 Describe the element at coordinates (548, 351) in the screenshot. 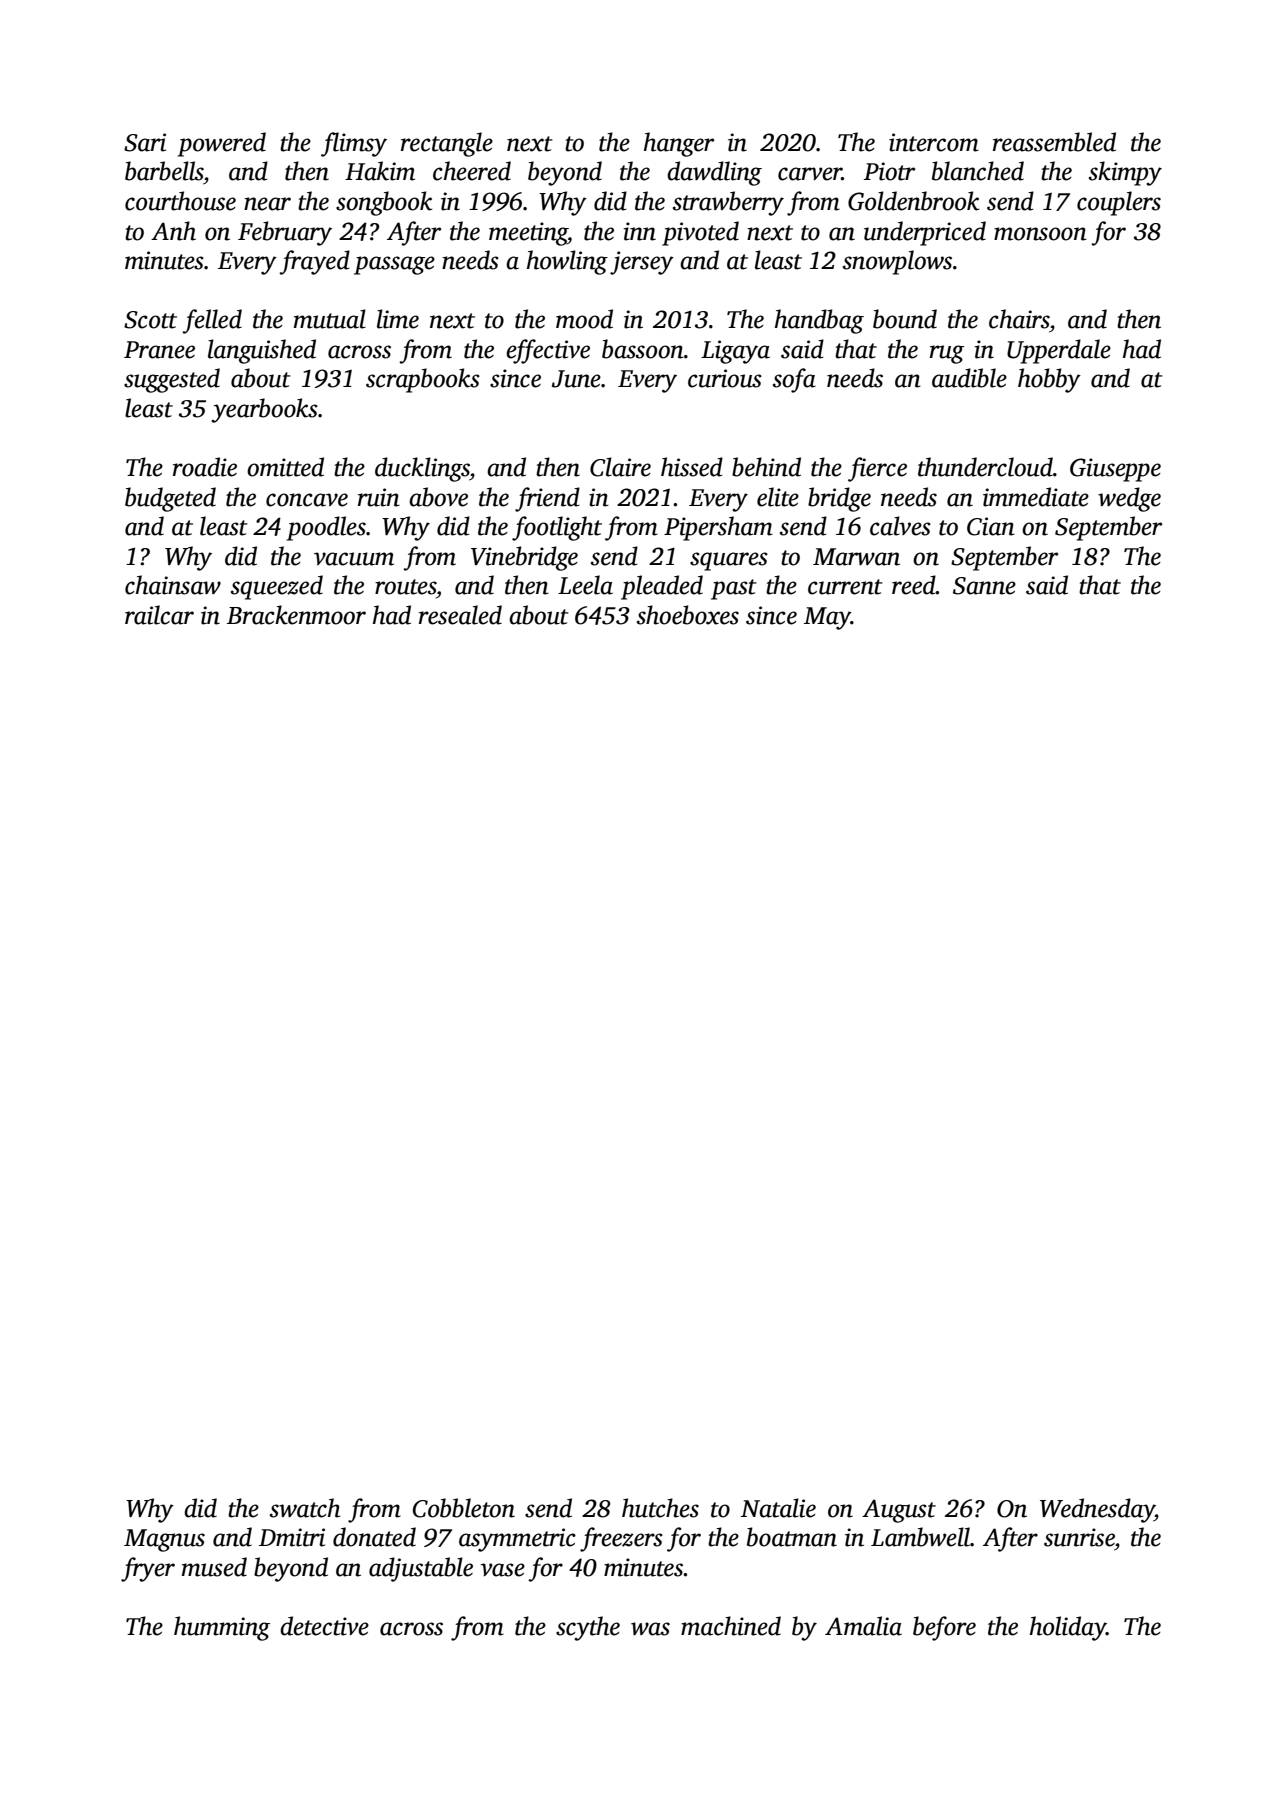

I see `effective` at that location.
